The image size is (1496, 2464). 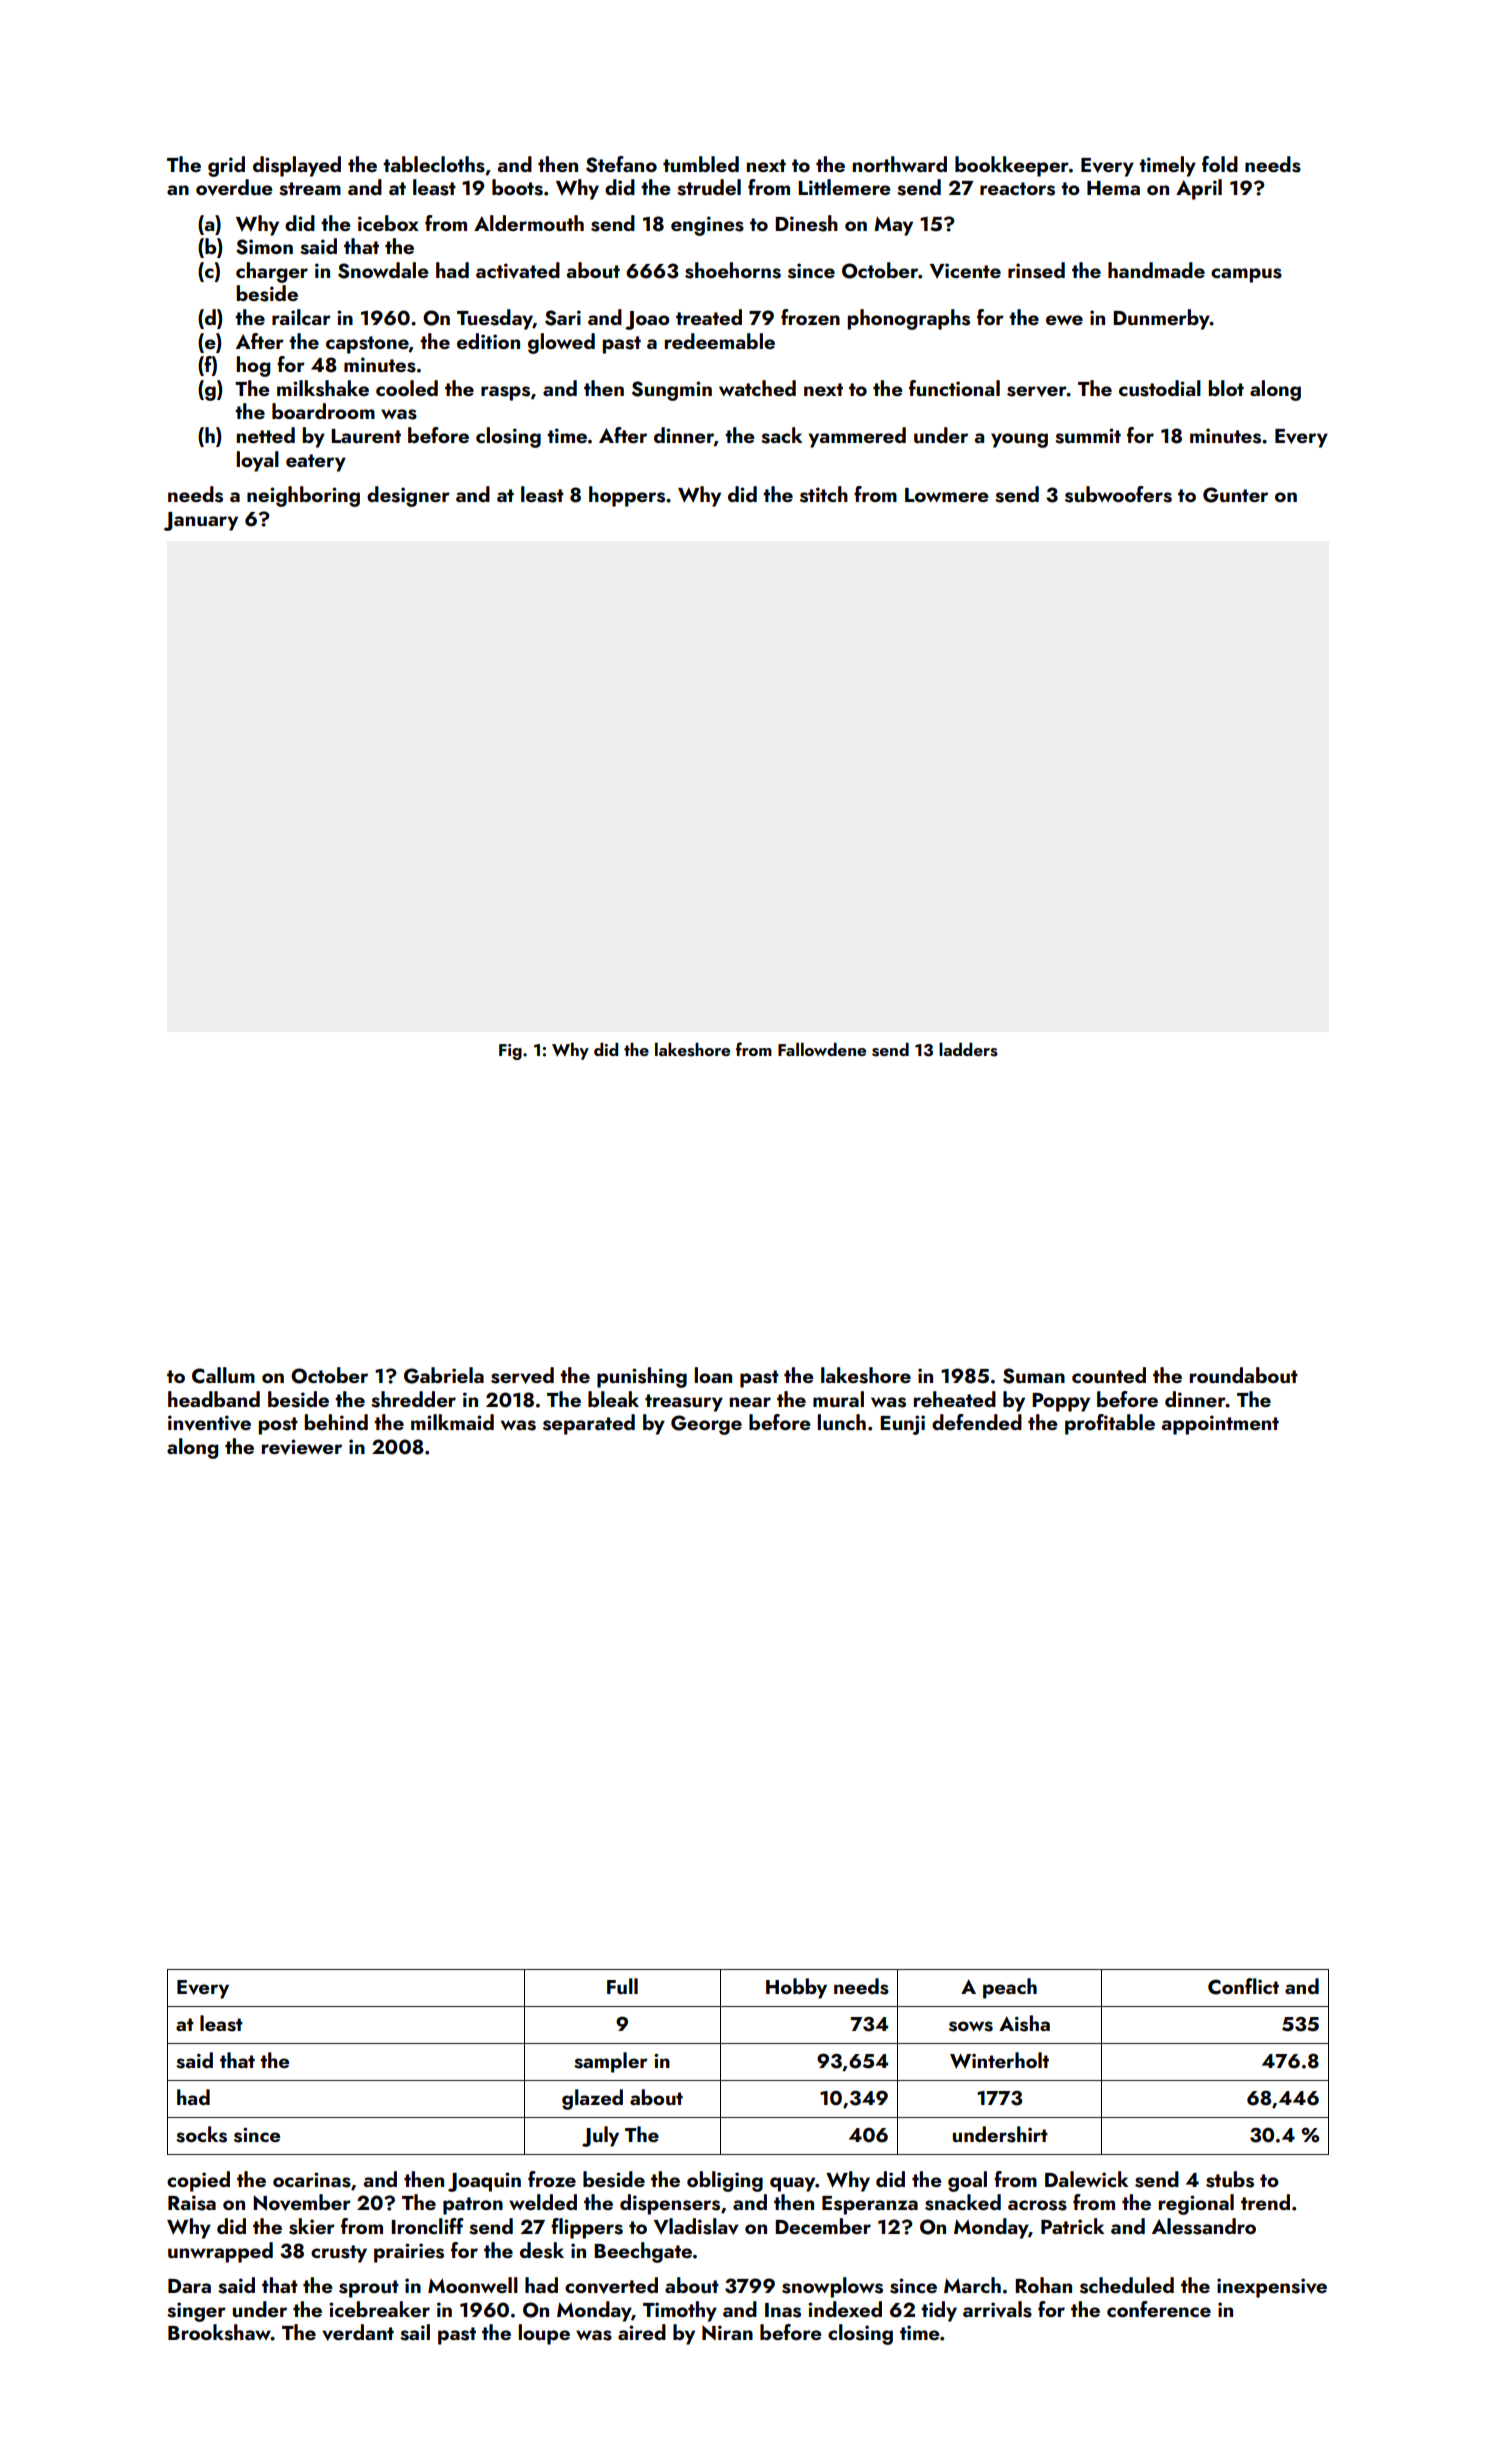 I want to click on January, so click(x=201, y=521).
